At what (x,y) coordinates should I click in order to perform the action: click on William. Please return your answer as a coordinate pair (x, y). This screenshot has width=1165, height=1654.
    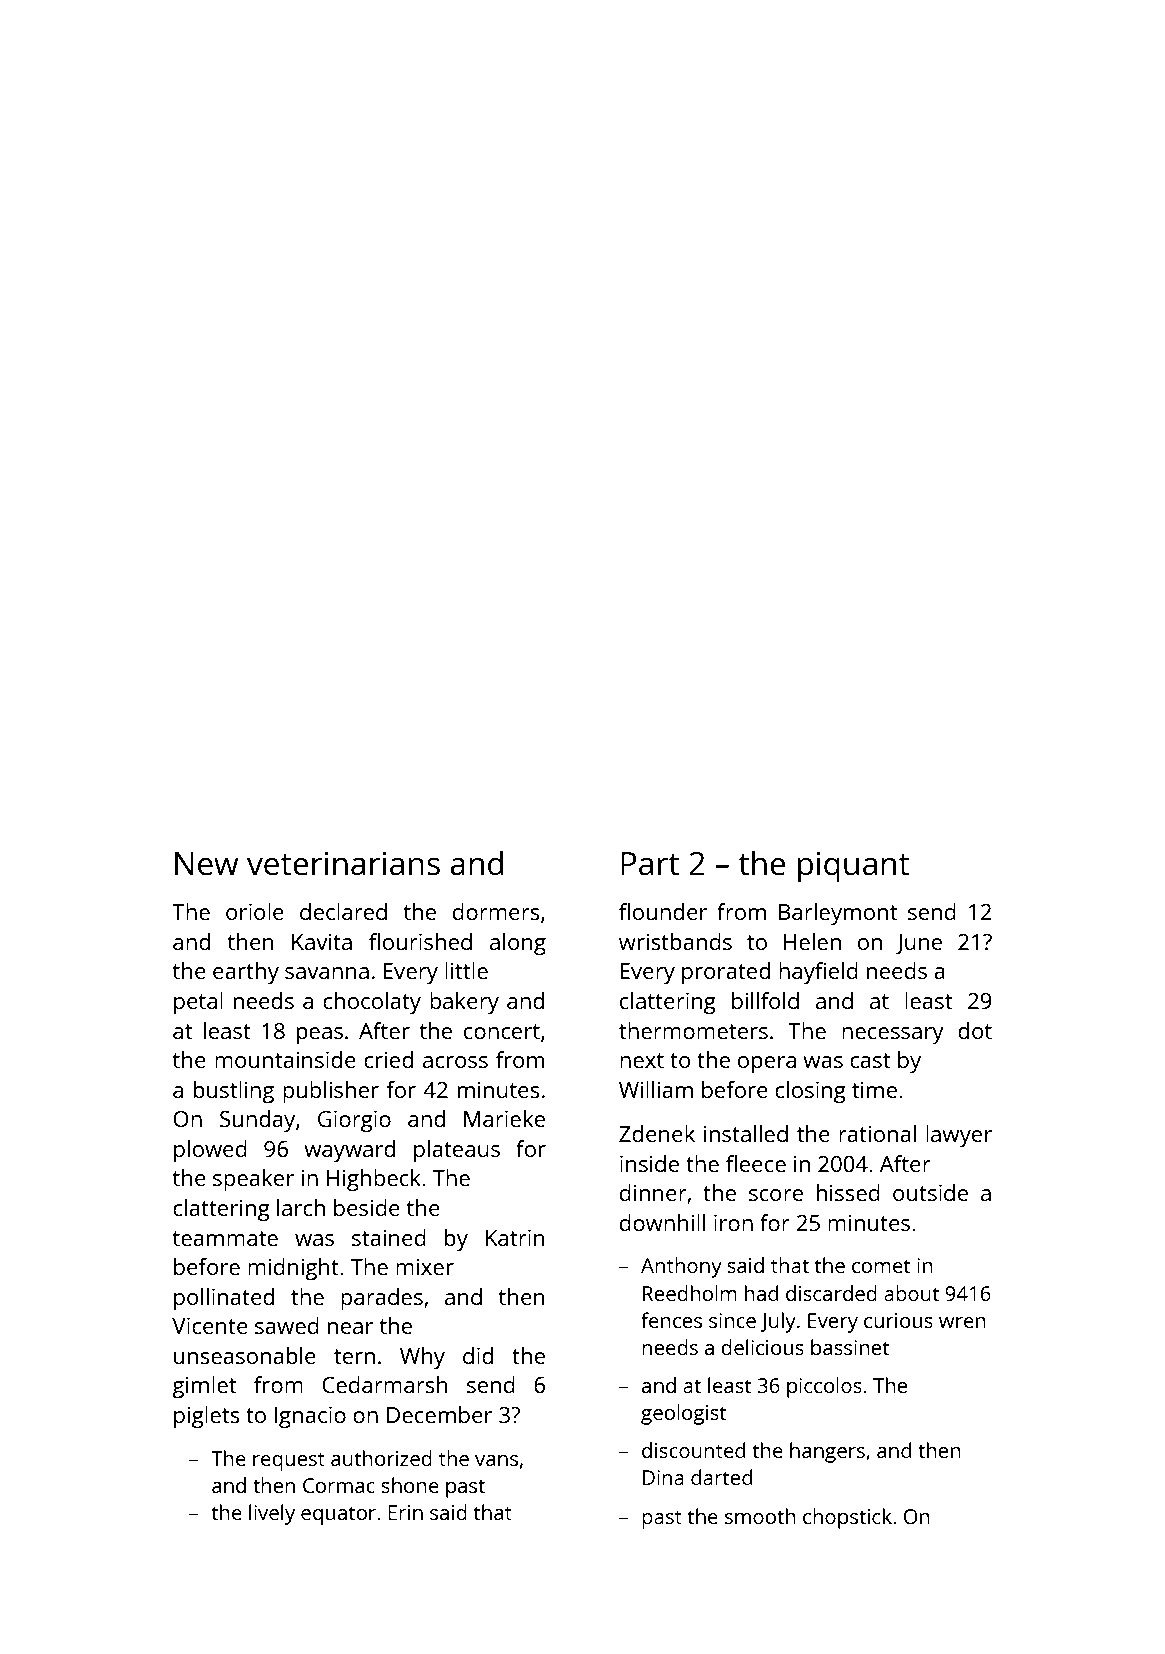
    Looking at the image, I should click on (656, 1089).
